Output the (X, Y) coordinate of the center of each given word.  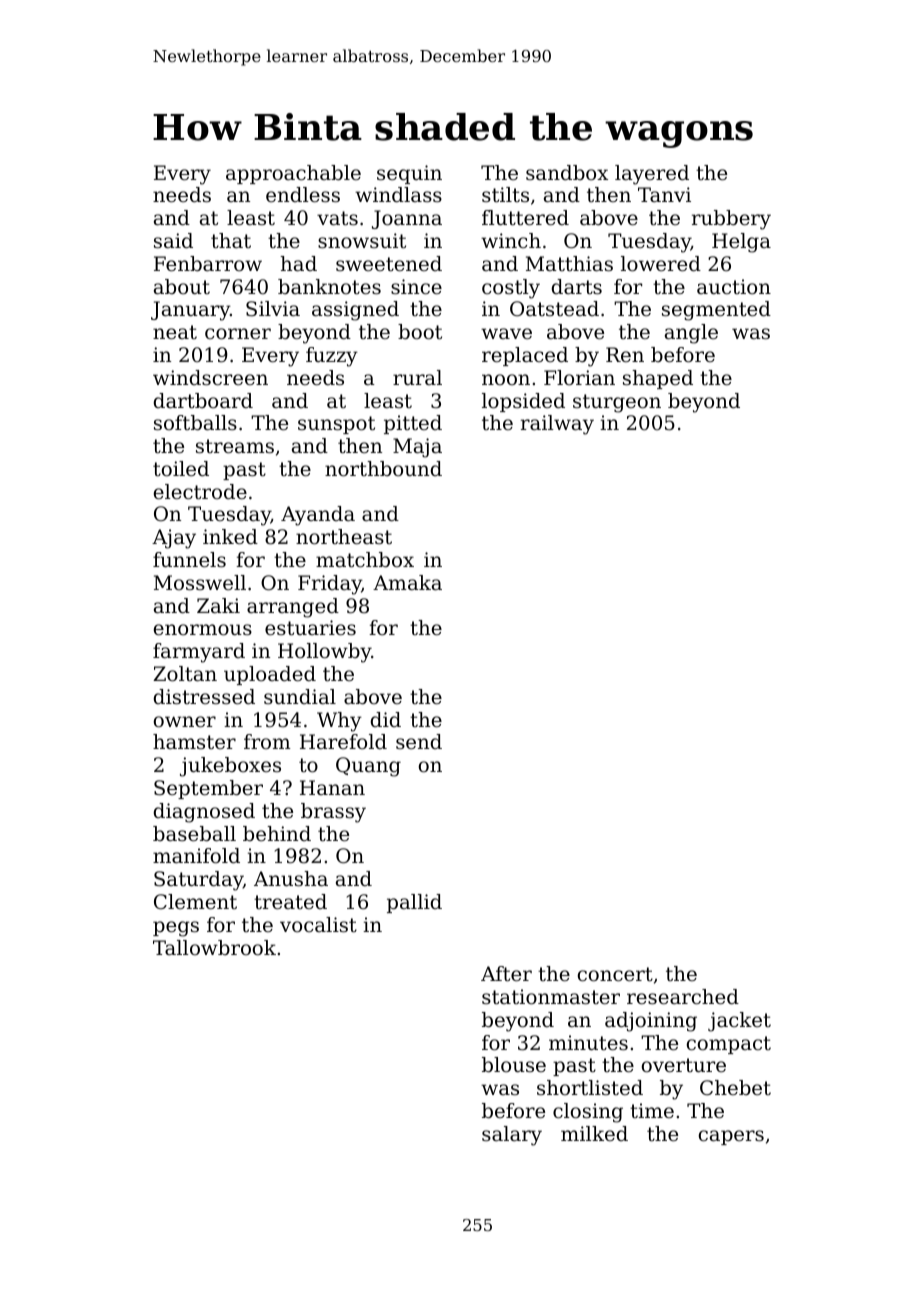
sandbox (567, 173)
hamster (194, 742)
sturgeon (617, 403)
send (419, 741)
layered (652, 175)
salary (512, 1136)
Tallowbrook (214, 948)
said (173, 241)
